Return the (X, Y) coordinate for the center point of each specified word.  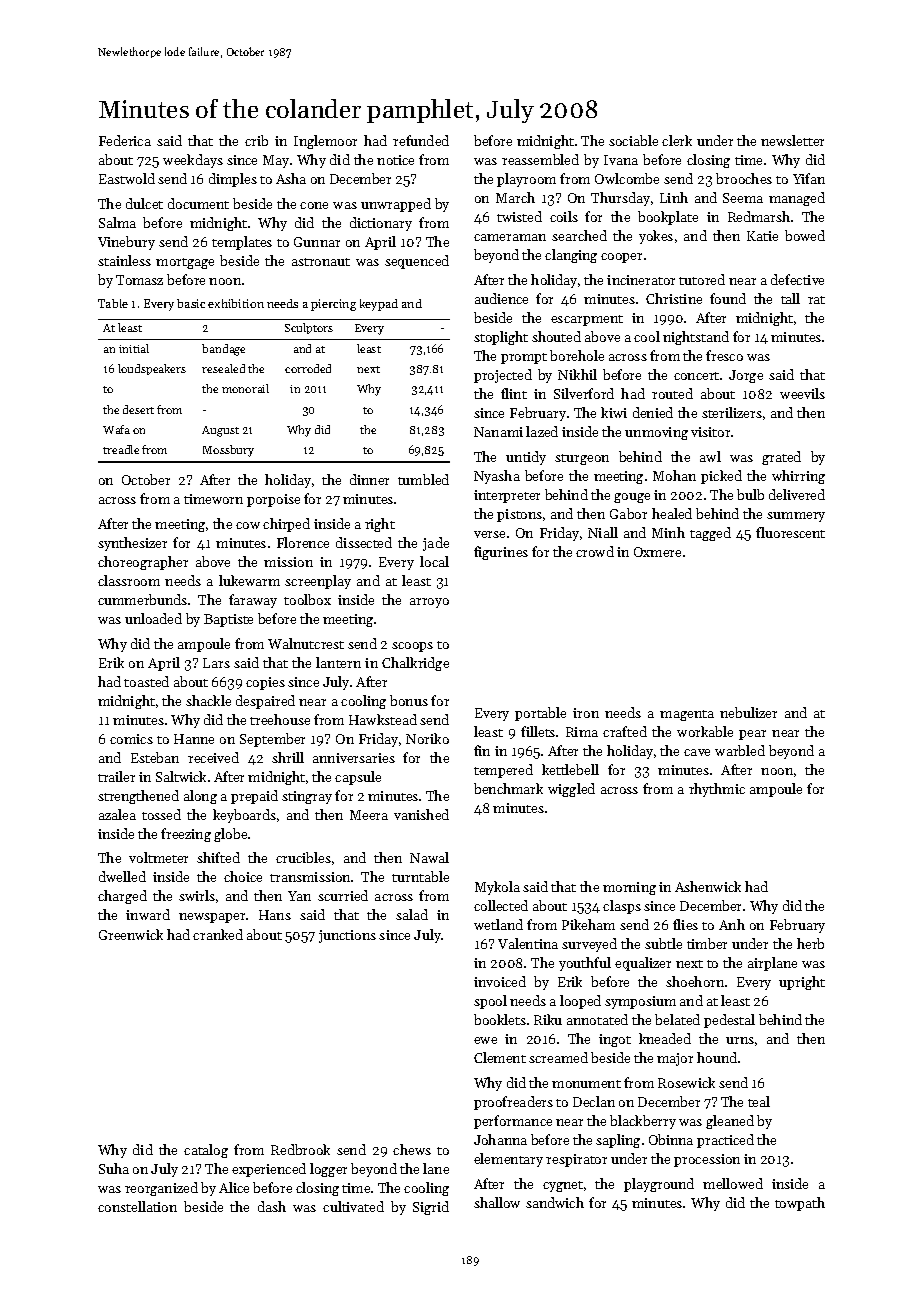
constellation (137, 1206)
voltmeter (158, 857)
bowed (805, 235)
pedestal (729, 1021)
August (220, 431)
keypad (379, 305)
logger (328, 1170)
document (198, 203)
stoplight (501, 338)
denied (653, 412)
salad (412, 914)
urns (740, 1040)
